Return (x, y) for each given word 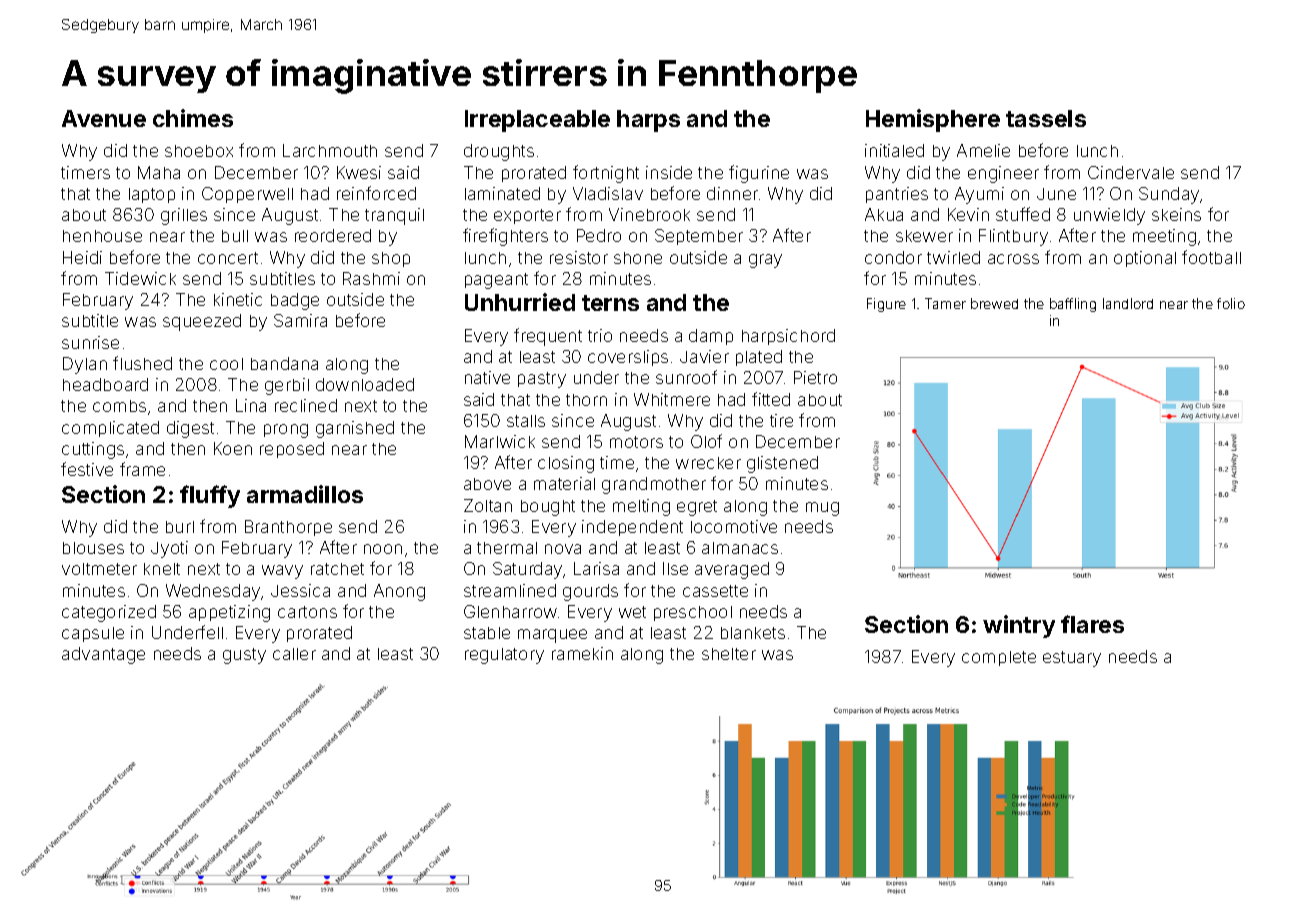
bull (235, 236)
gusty (244, 656)
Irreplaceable (537, 121)
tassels (1046, 118)
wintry (1019, 626)
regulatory (504, 656)
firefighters (505, 237)
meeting (1164, 237)
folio (1231, 303)
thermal (507, 548)
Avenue (104, 118)
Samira (300, 320)
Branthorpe (288, 528)
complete (999, 658)
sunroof (686, 377)
